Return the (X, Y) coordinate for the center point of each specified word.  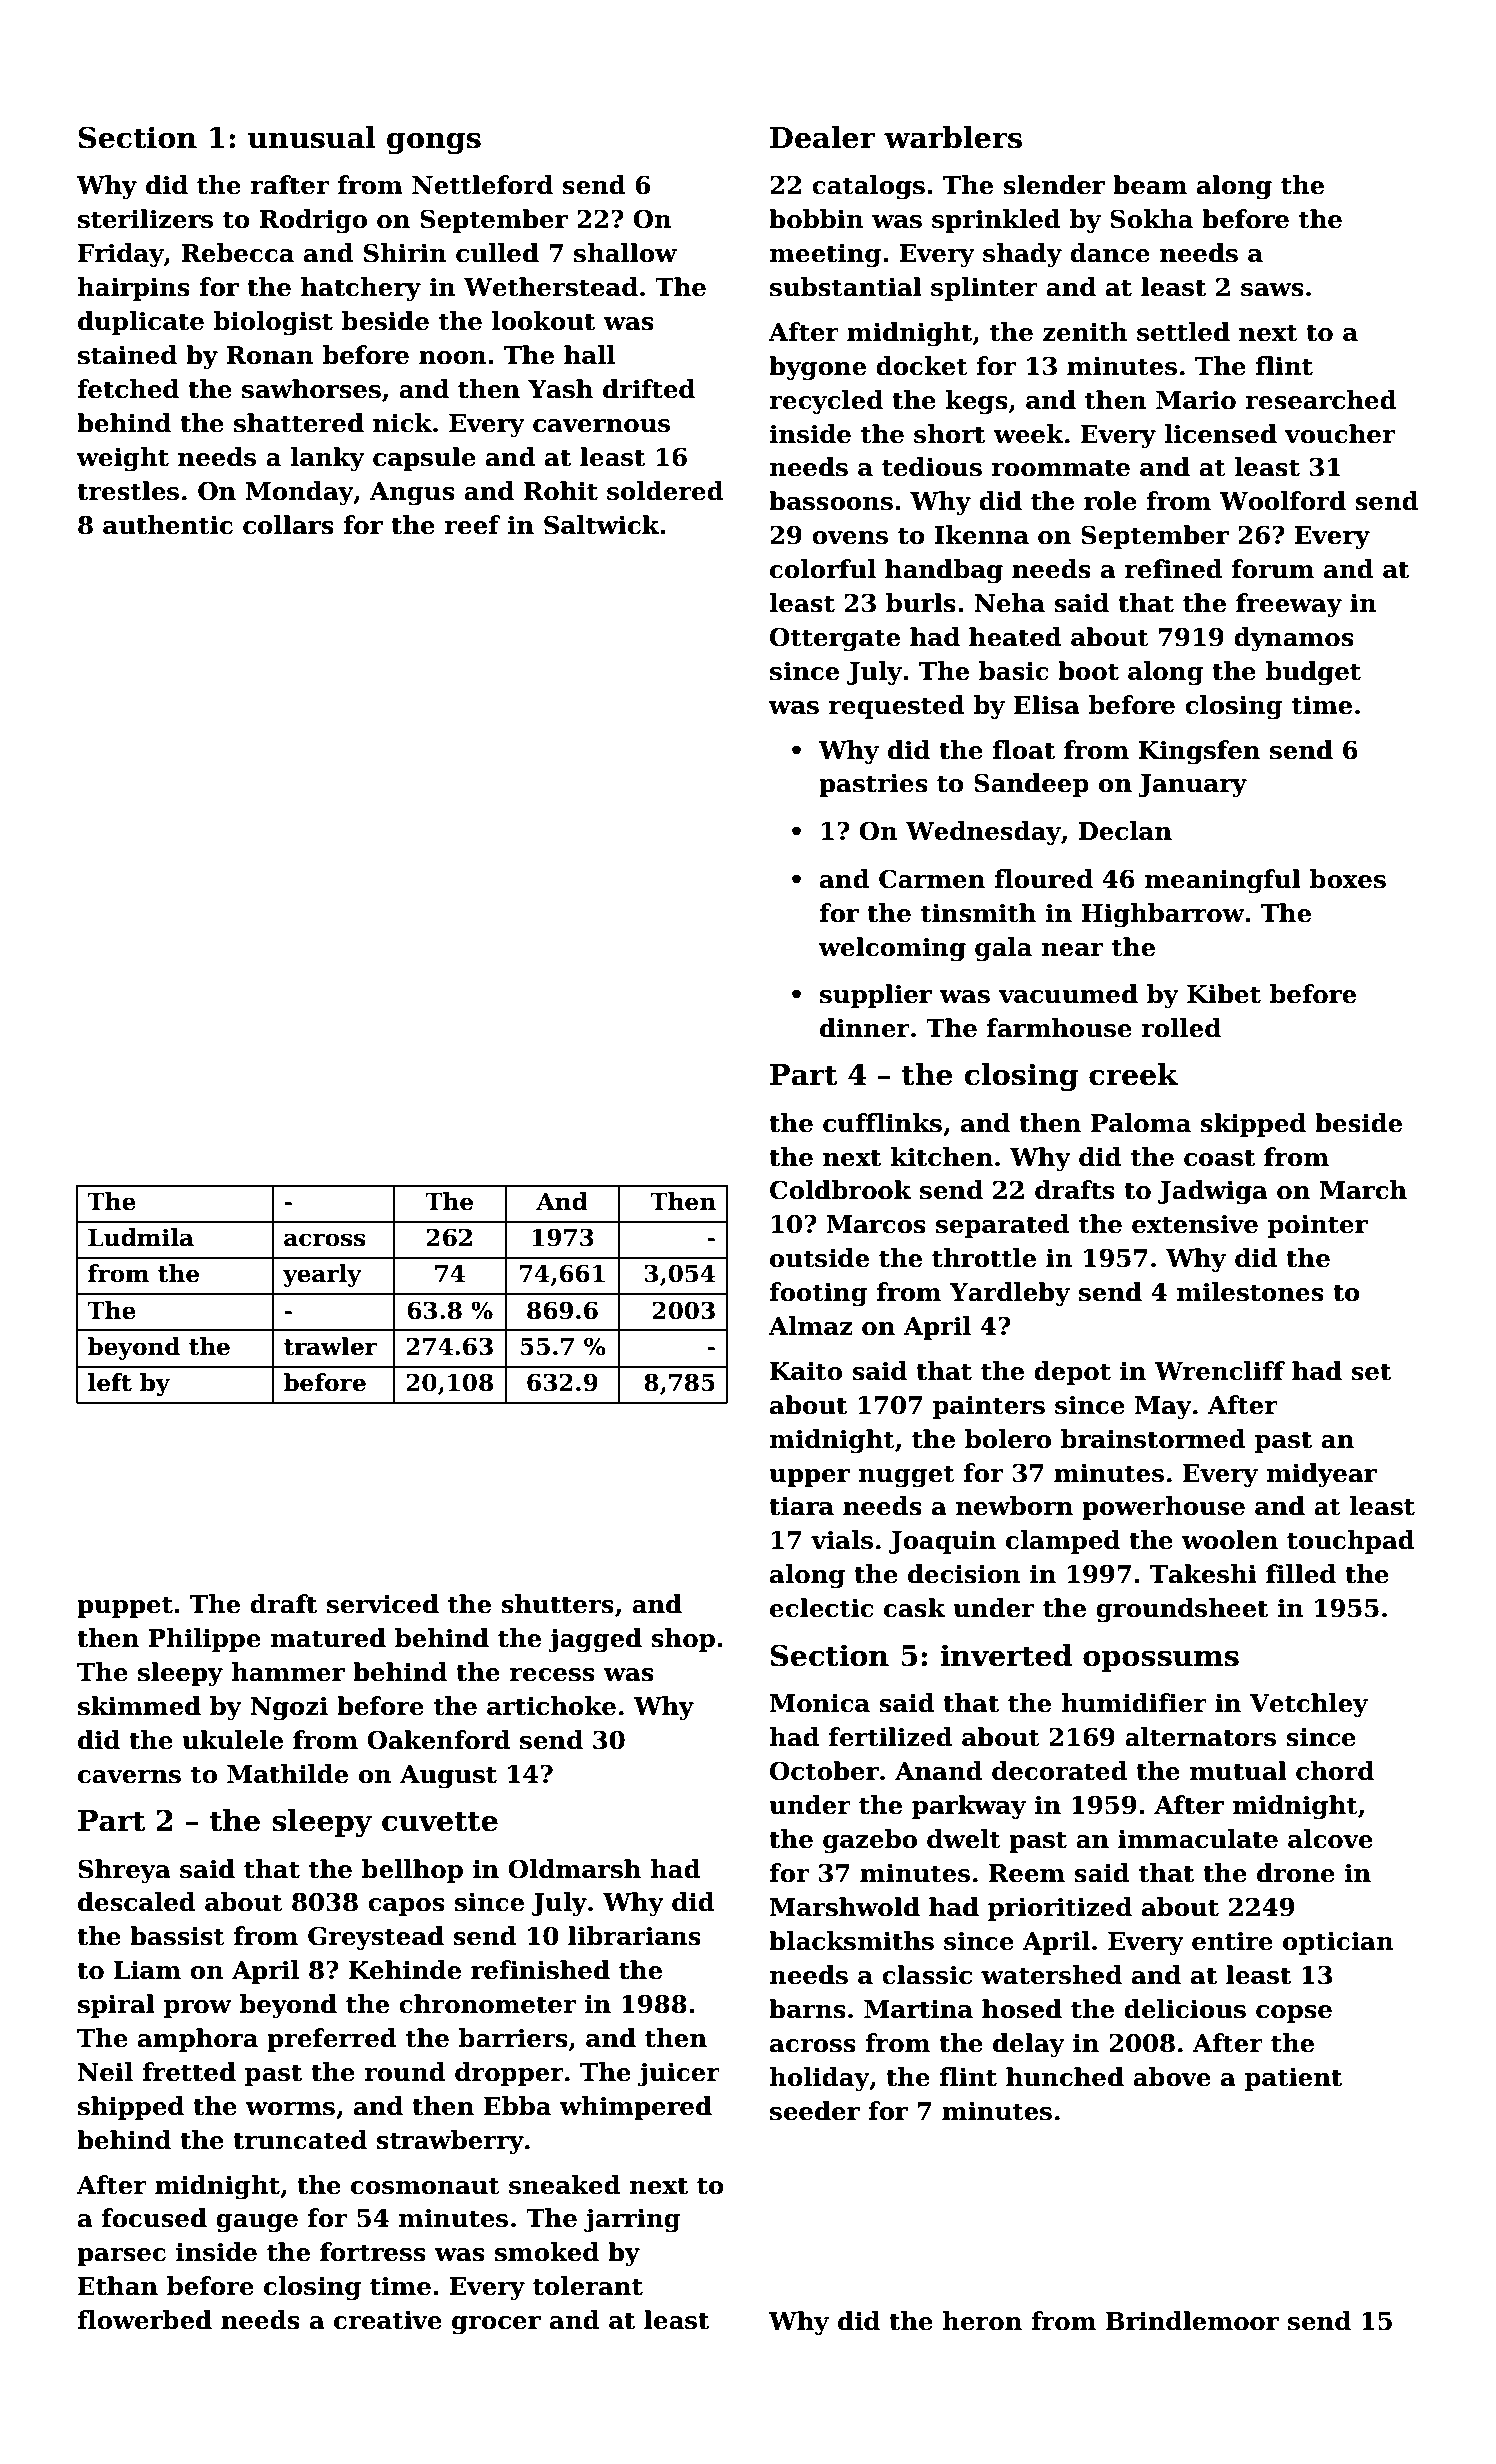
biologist (273, 323)
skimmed (139, 1706)
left (110, 1382)
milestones (1250, 1292)
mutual (1238, 1771)
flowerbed (144, 2320)
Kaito (806, 1371)
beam (1150, 185)
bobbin (816, 219)
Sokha (1151, 219)
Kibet (1224, 994)
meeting (825, 255)
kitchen (941, 1157)
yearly (322, 1275)
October (824, 1771)
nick (402, 423)
